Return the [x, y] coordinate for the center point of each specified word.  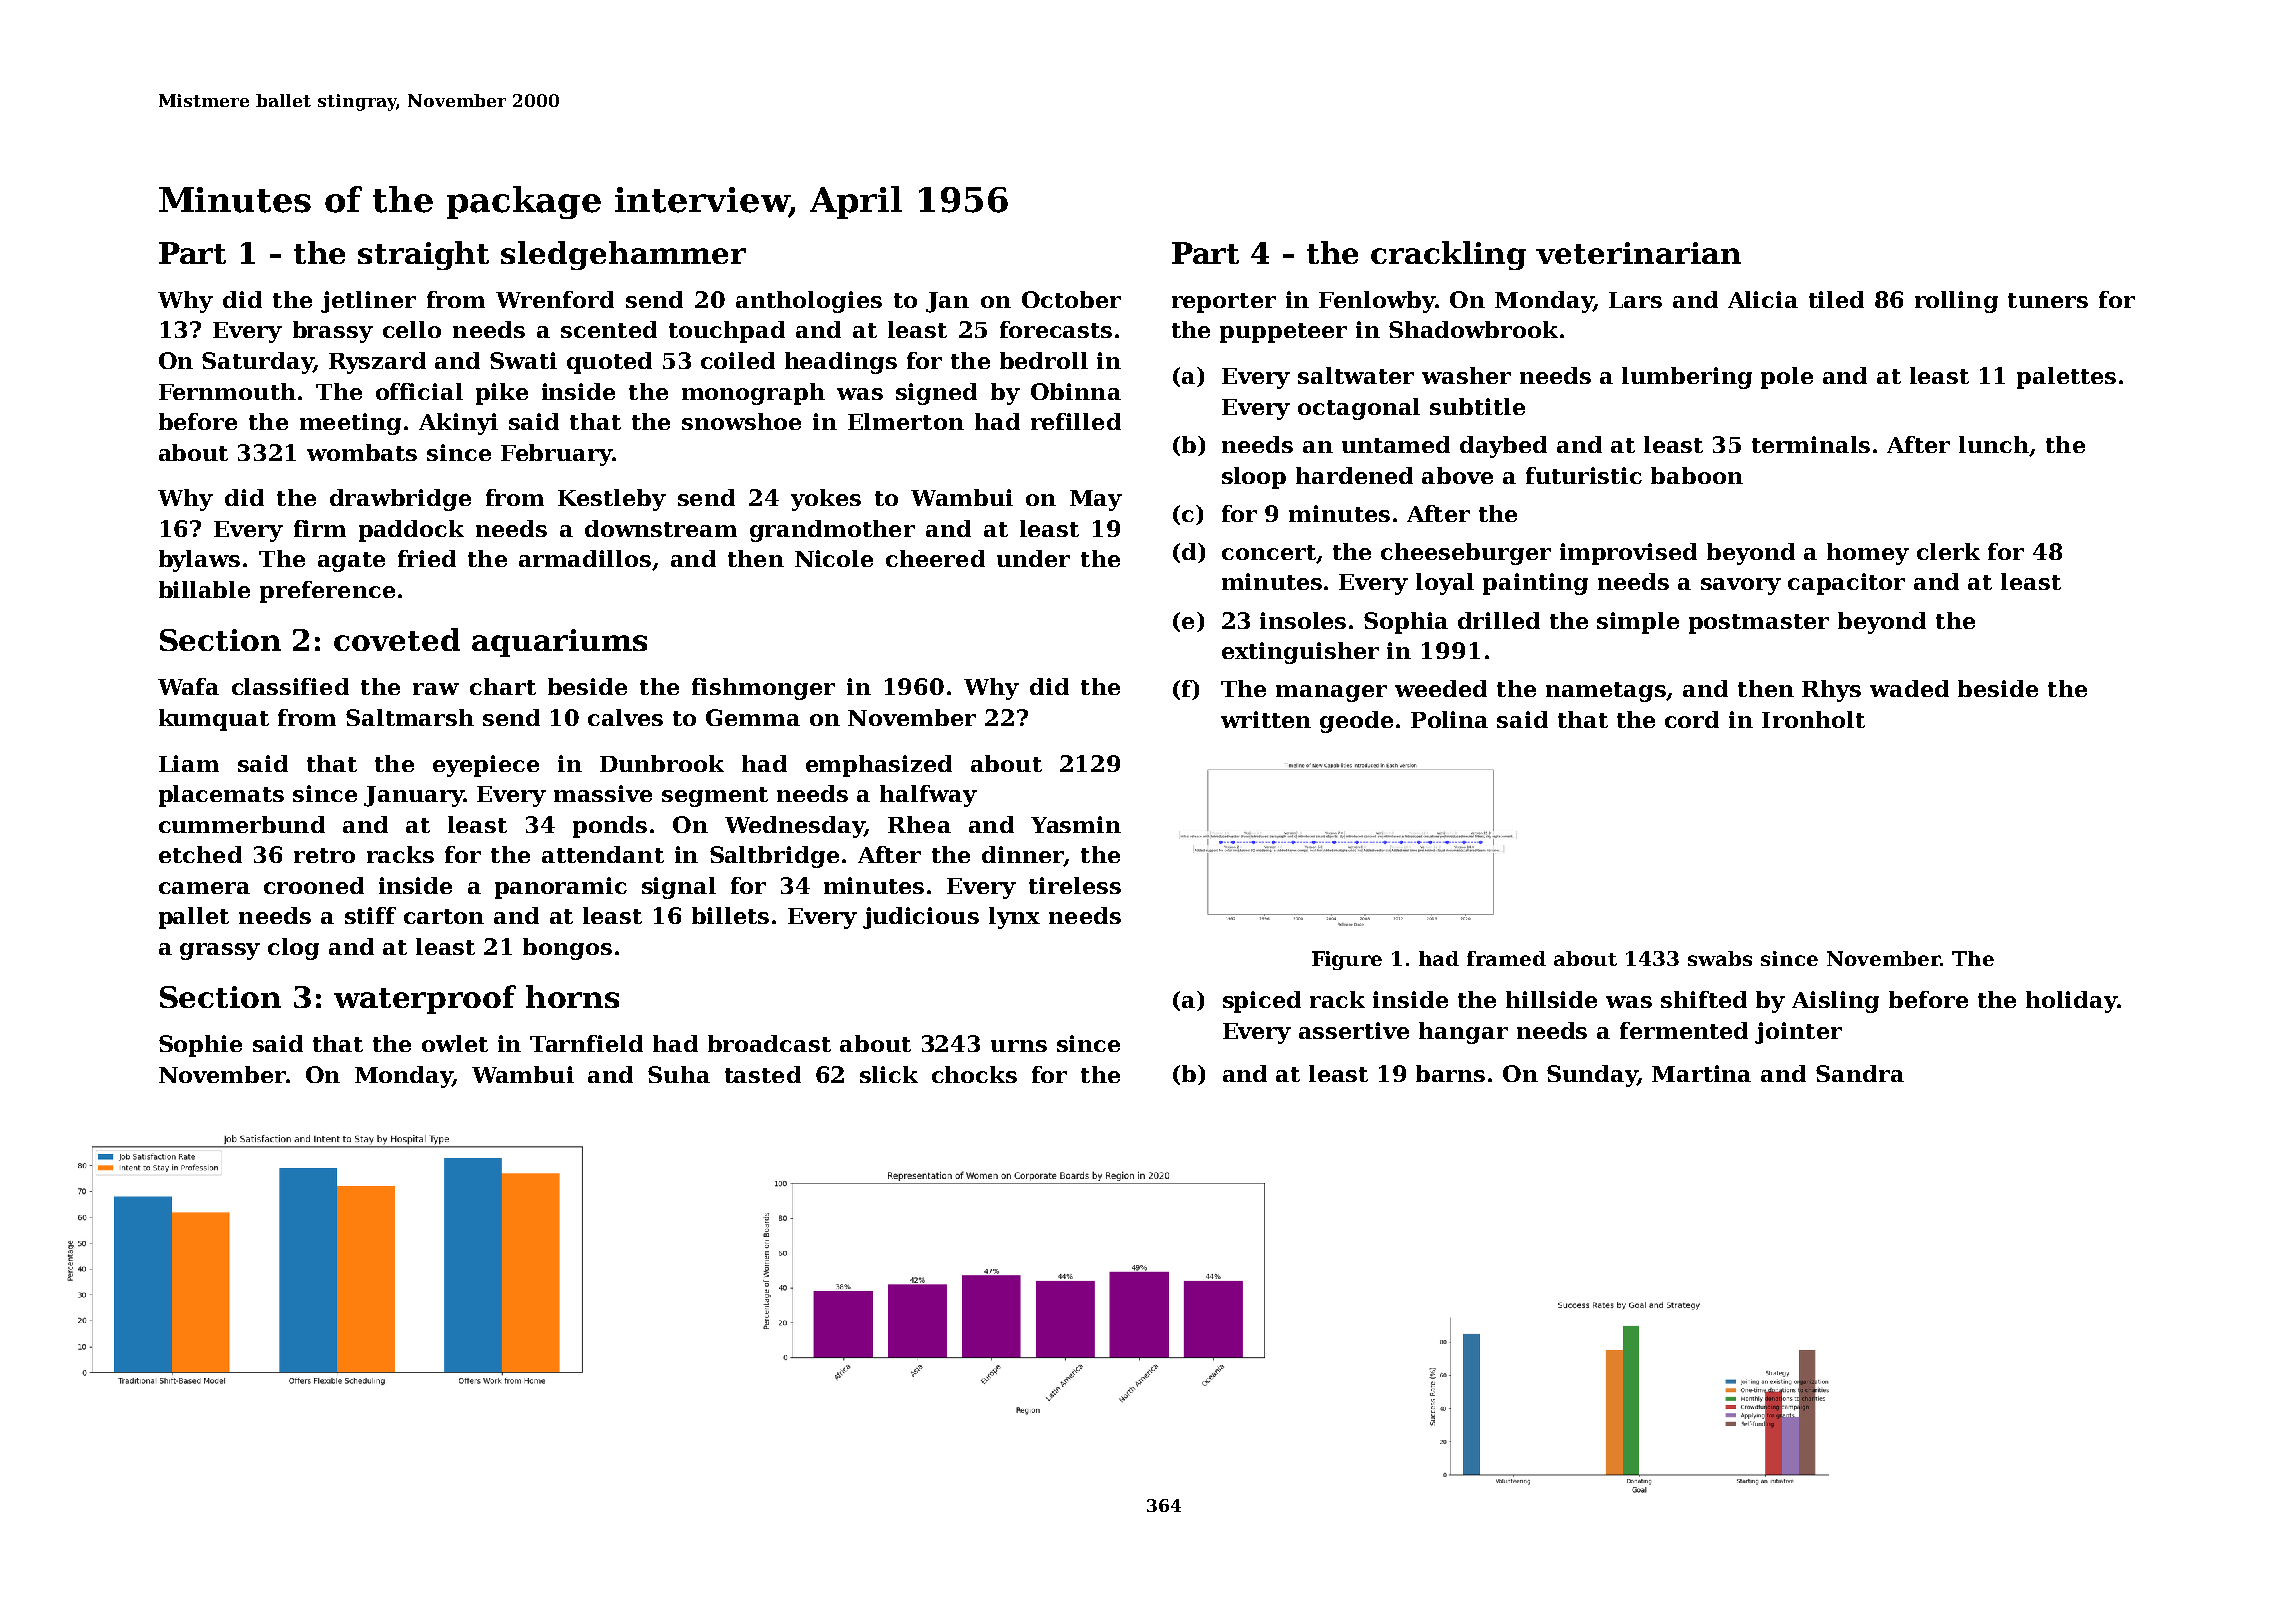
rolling [1956, 302]
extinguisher [1300, 653]
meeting [350, 424]
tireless [1075, 885]
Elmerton [906, 421]
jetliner [368, 302]
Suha [679, 1074]
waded [1909, 688]
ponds [610, 827]
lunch [1994, 444]
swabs [1720, 958]
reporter [1224, 303]
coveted [397, 639]
